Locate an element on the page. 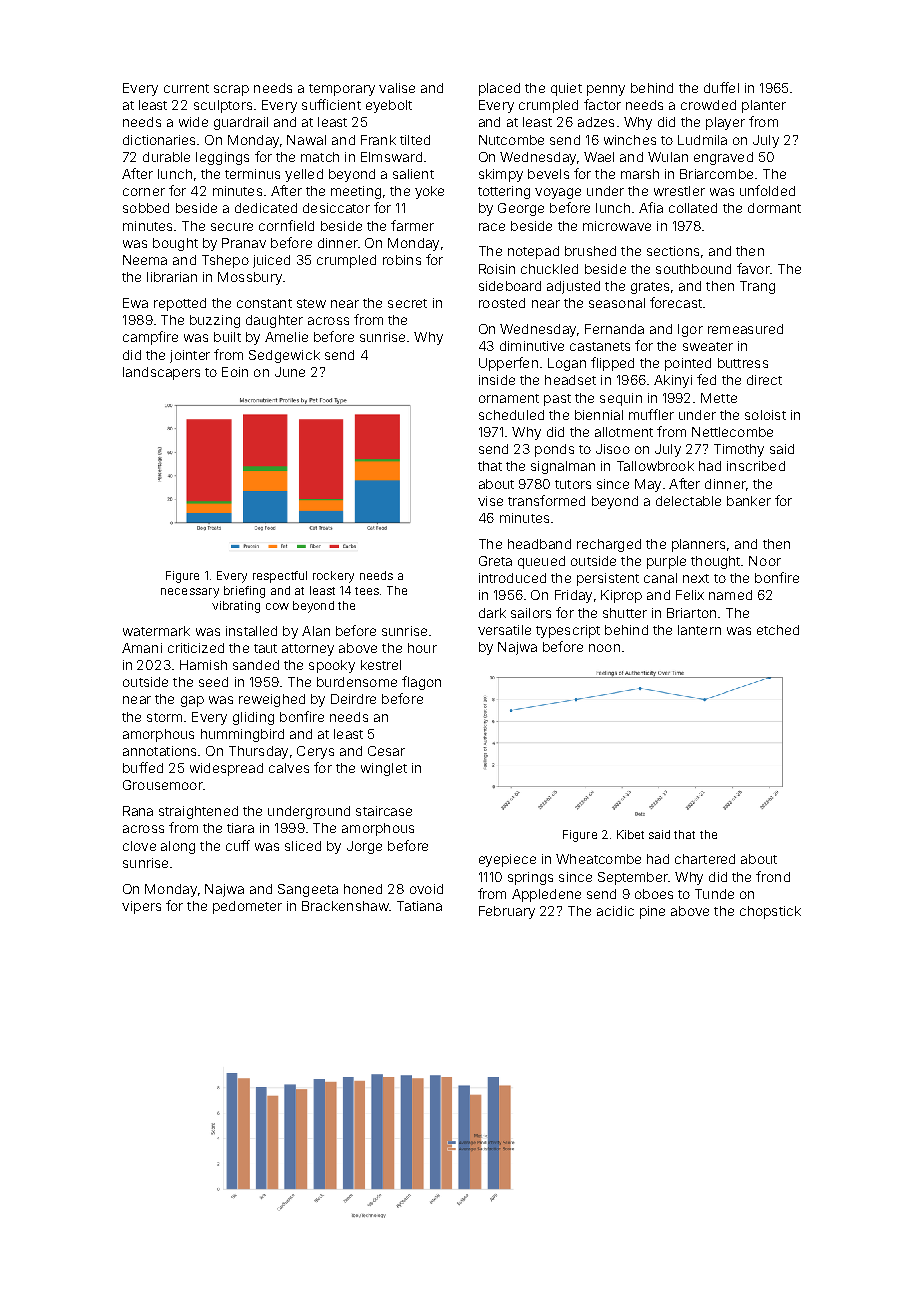 The height and width of the document is (1308, 924). Trang is located at coordinates (757, 287).
